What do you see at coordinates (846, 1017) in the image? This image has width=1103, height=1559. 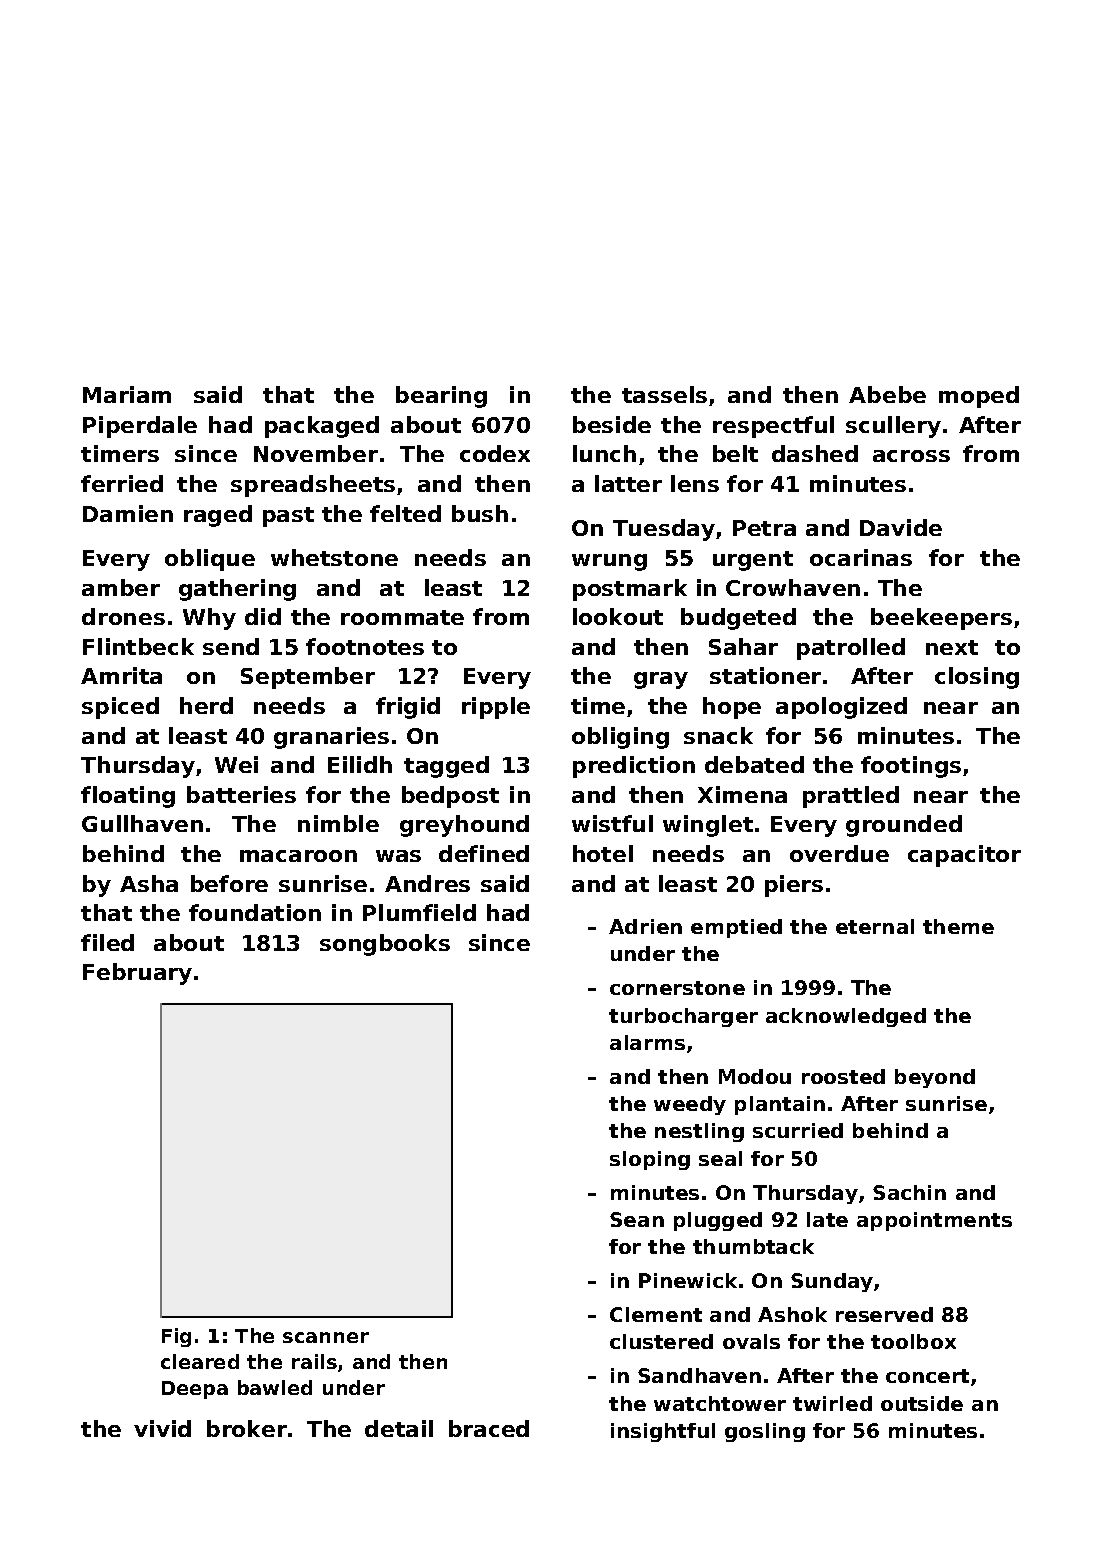 I see `acknowledged` at bounding box center [846, 1017].
